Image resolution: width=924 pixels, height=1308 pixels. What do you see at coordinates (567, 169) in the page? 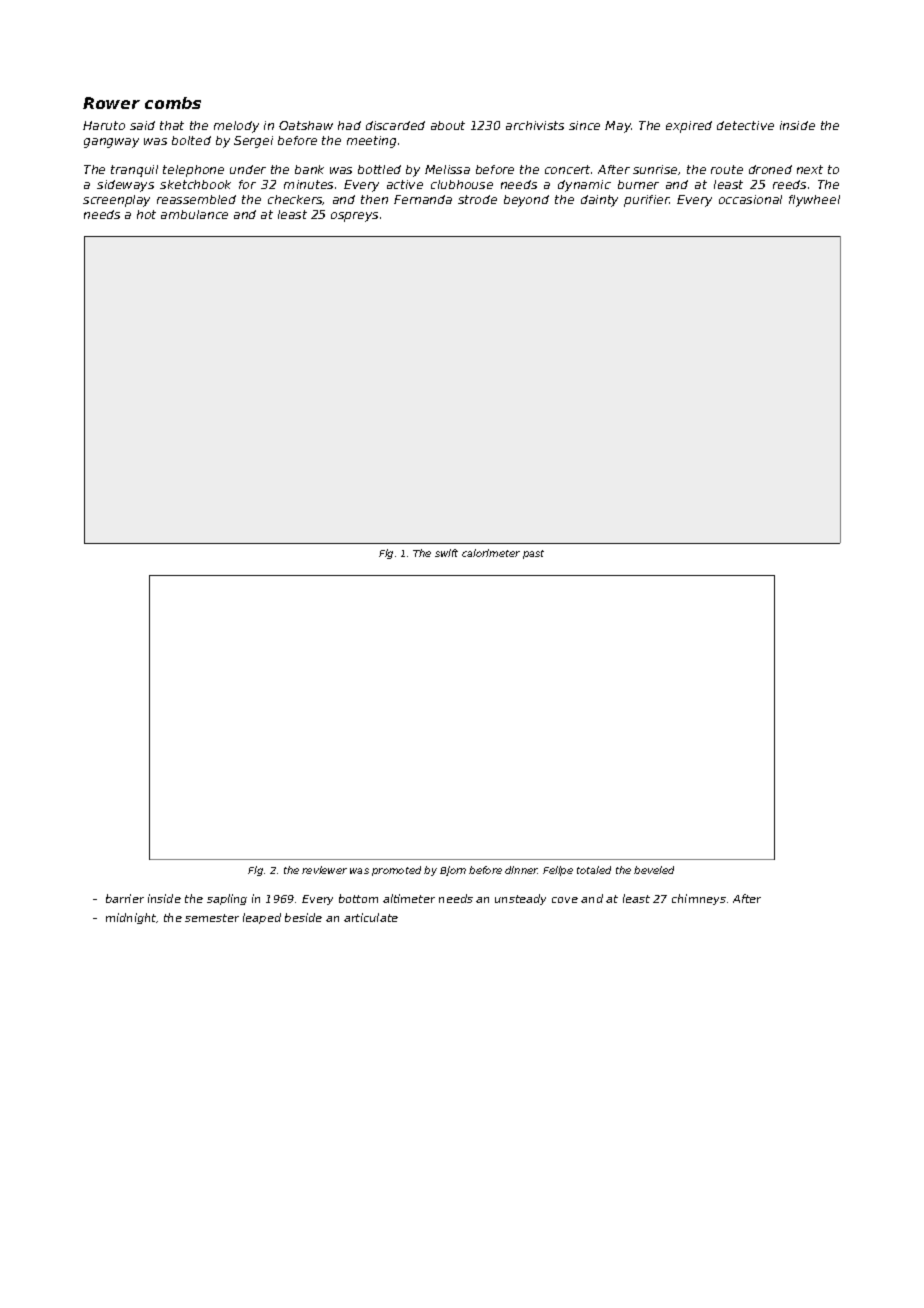
I see `concert` at bounding box center [567, 169].
